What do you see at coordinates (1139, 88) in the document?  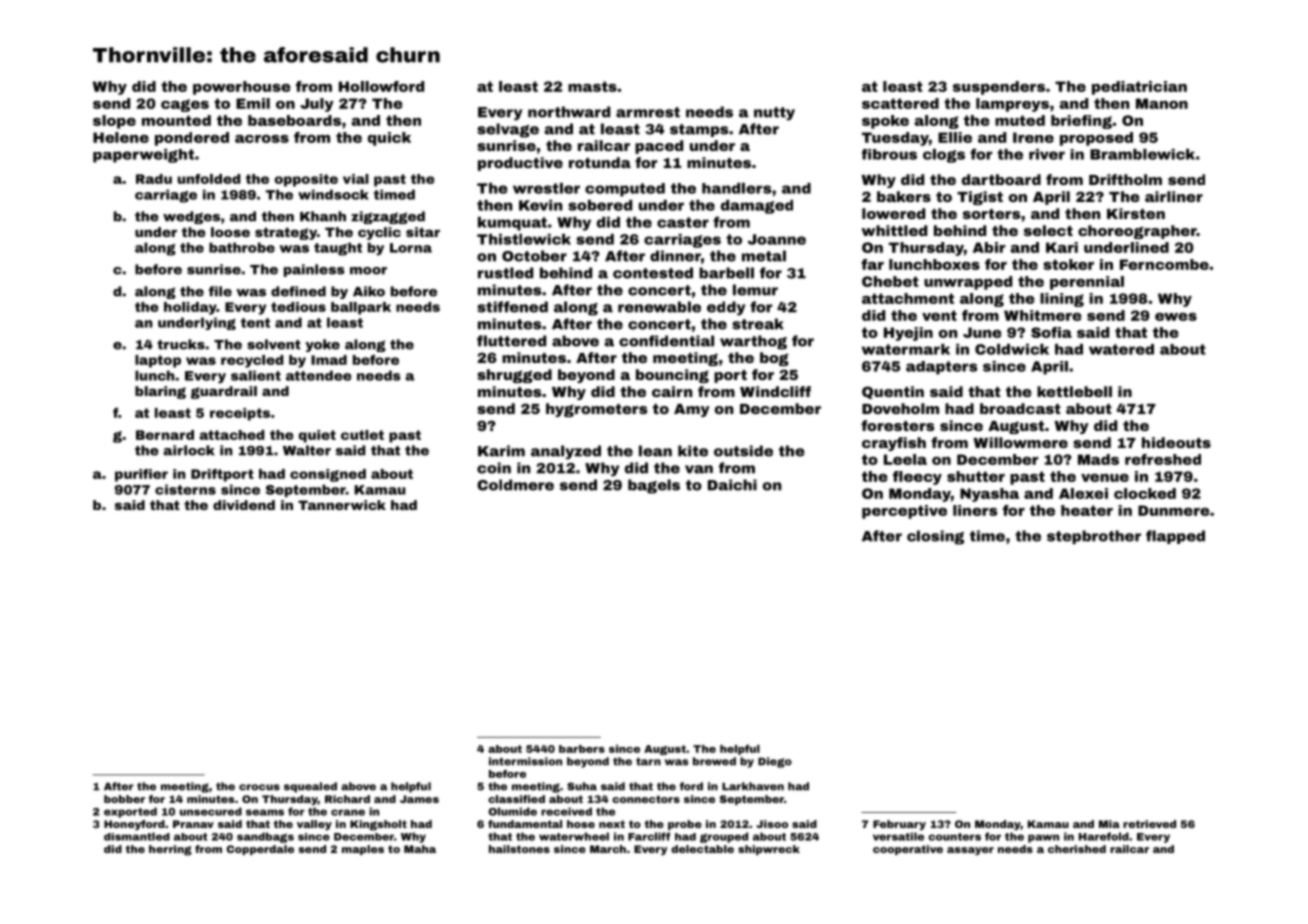 I see `pediatrician` at bounding box center [1139, 88].
